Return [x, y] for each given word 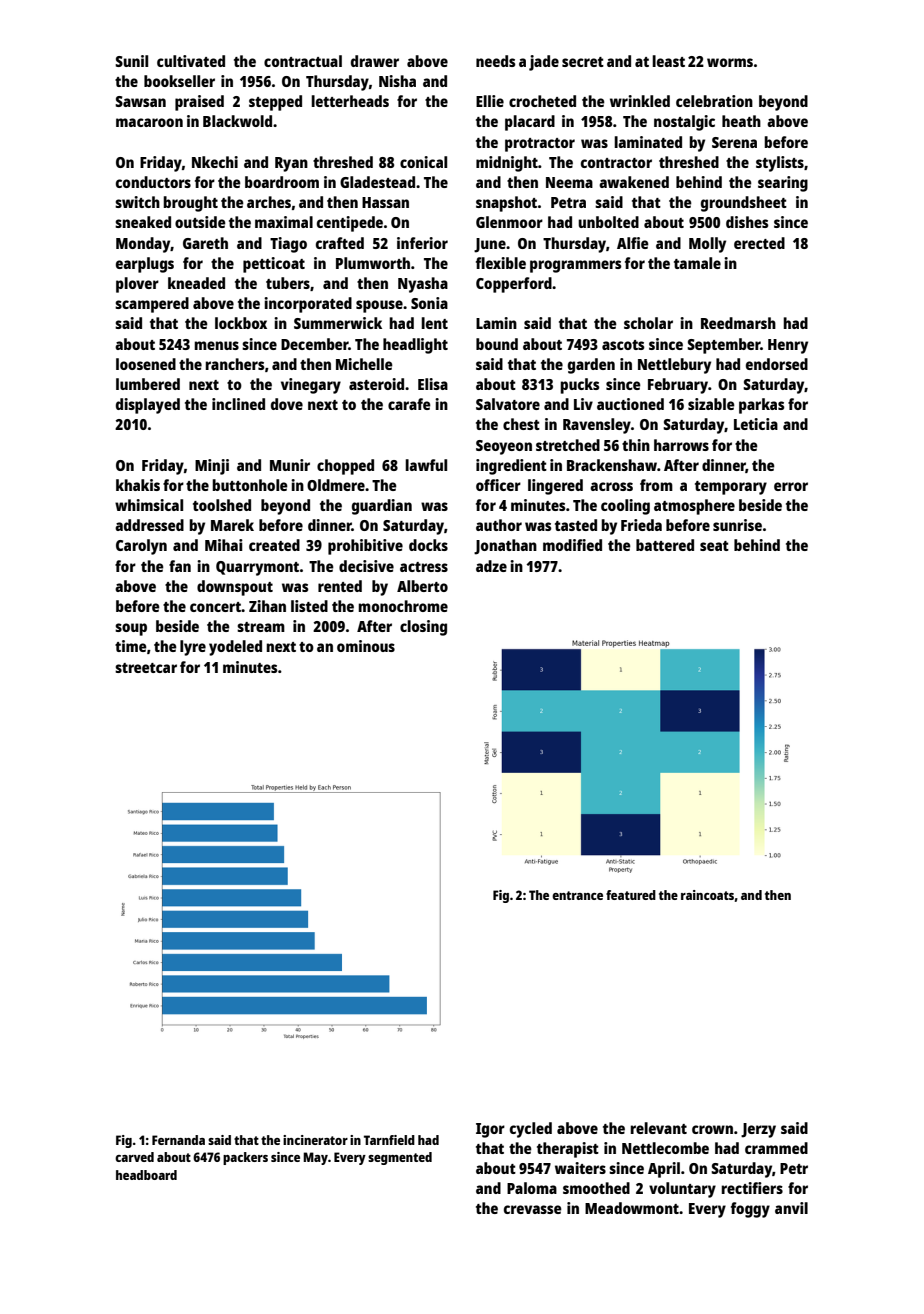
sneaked [143, 222]
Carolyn [141, 547]
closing [423, 628]
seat [714, 546]
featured [631, 895]
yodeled [235, 648]
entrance [577, 895]
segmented [400, 1158]
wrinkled [640, 101]
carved [134, 1157]
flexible [501, 263]
